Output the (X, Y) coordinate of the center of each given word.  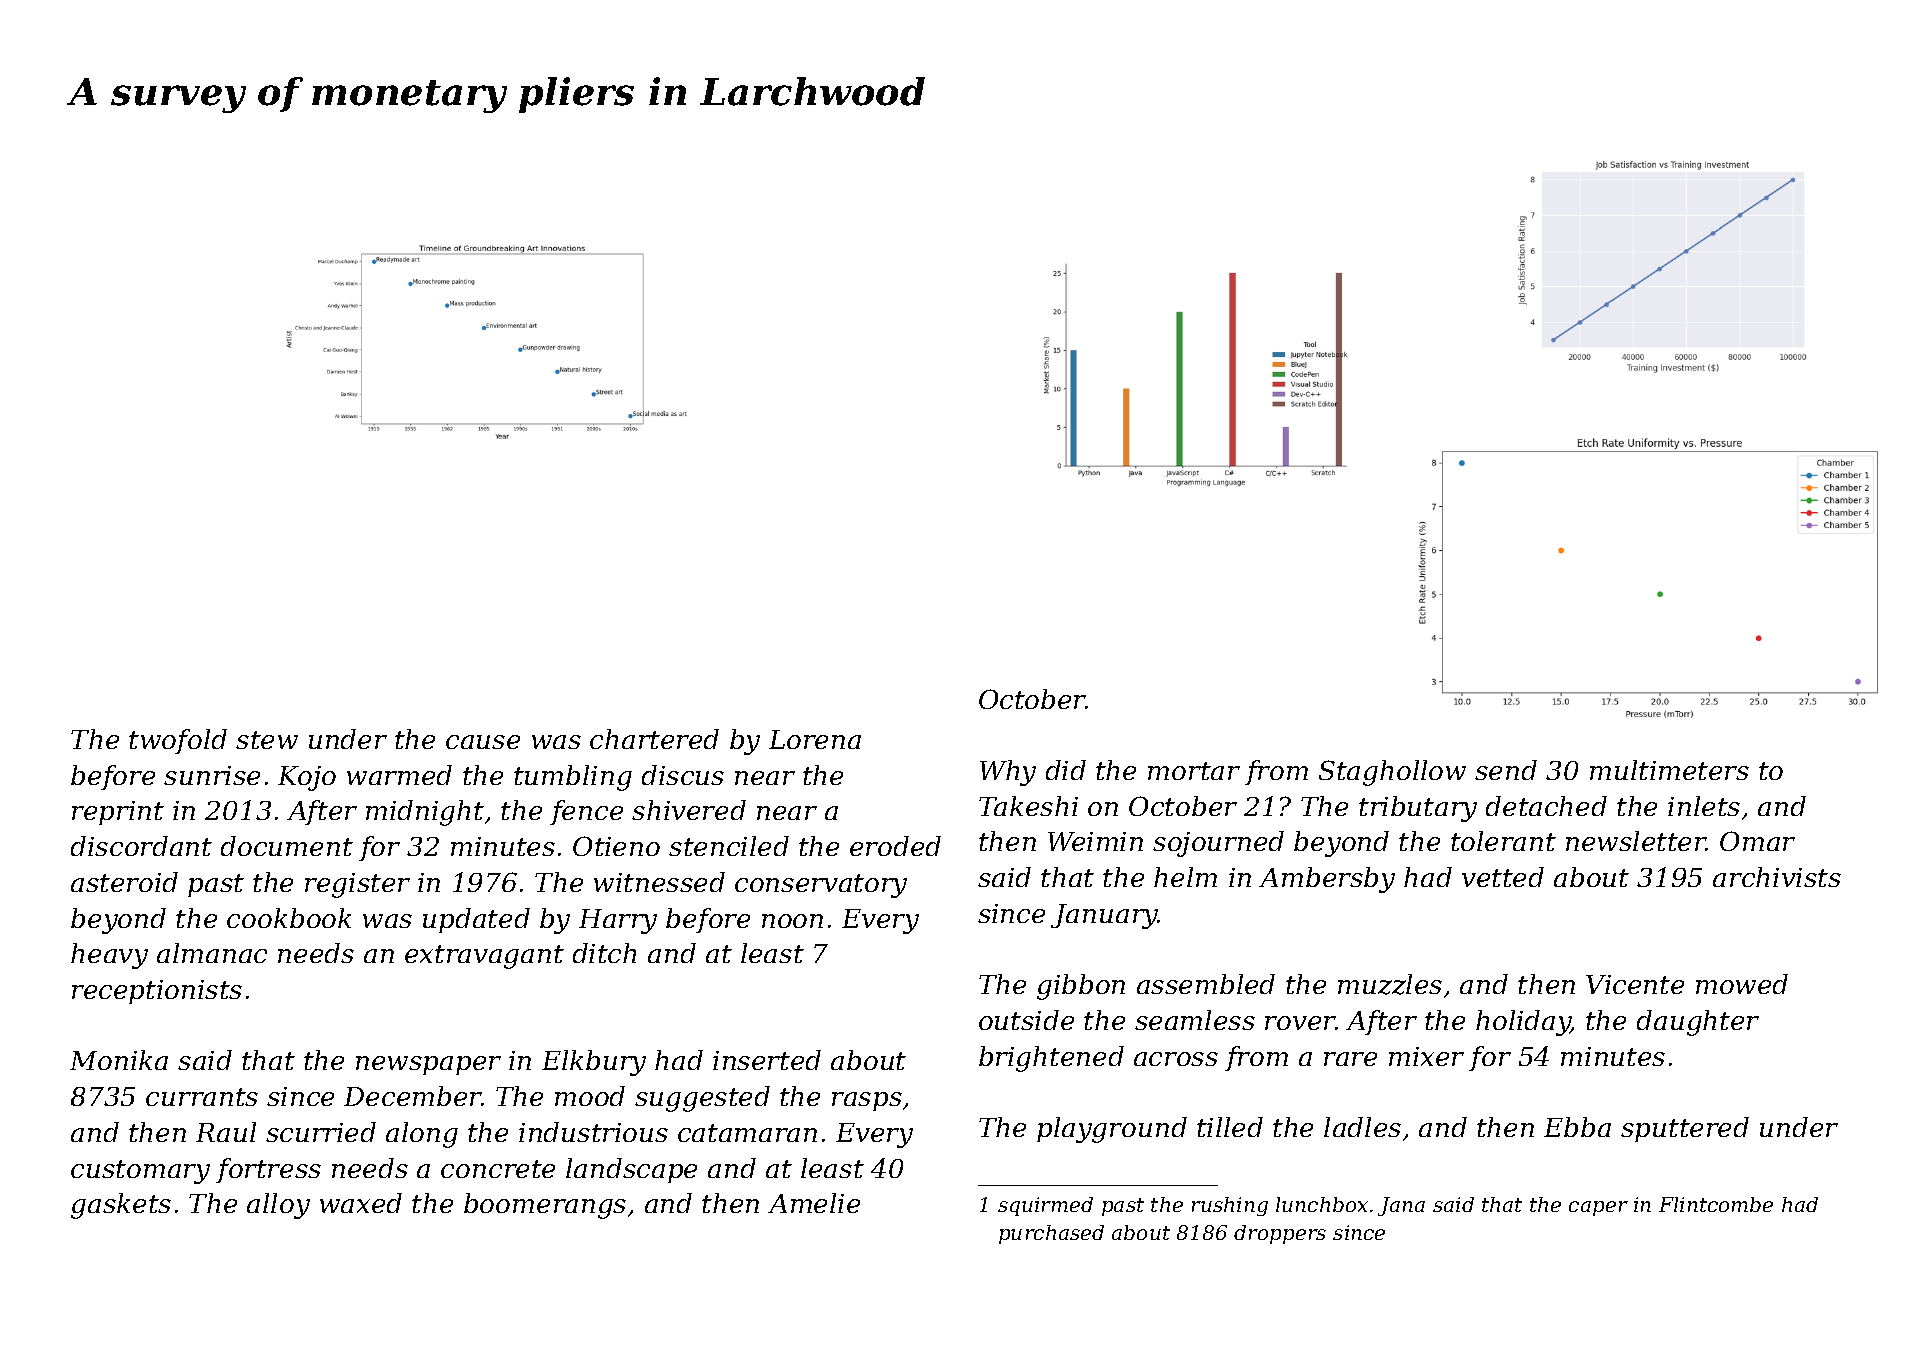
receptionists (157, 992)
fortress (268, 1170)
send (1506, 770)
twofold (178, 741)
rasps (867, 1101)
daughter (1698, 1023)
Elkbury (594, 1063)
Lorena (815, 739)
